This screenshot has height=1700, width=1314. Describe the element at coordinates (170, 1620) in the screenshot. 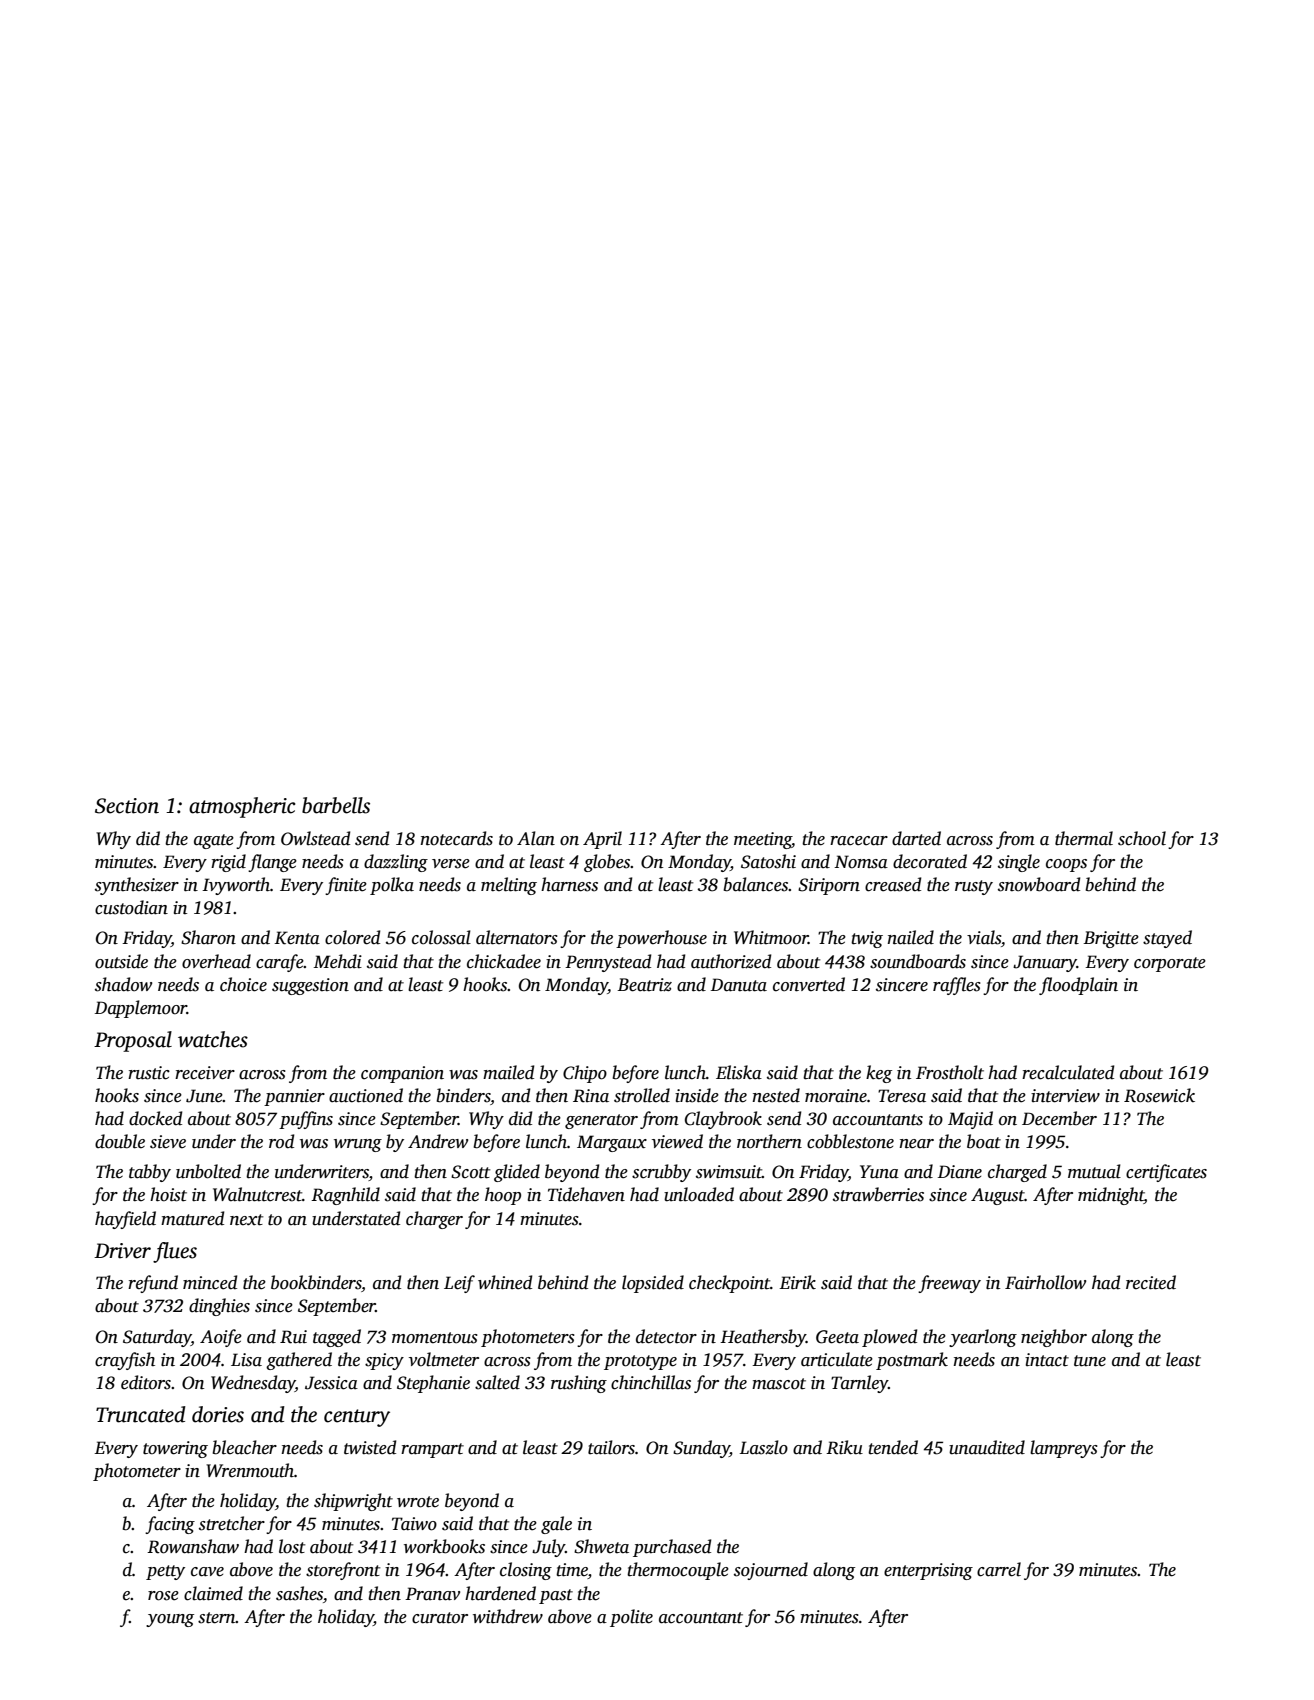

I see `young` at that location.
